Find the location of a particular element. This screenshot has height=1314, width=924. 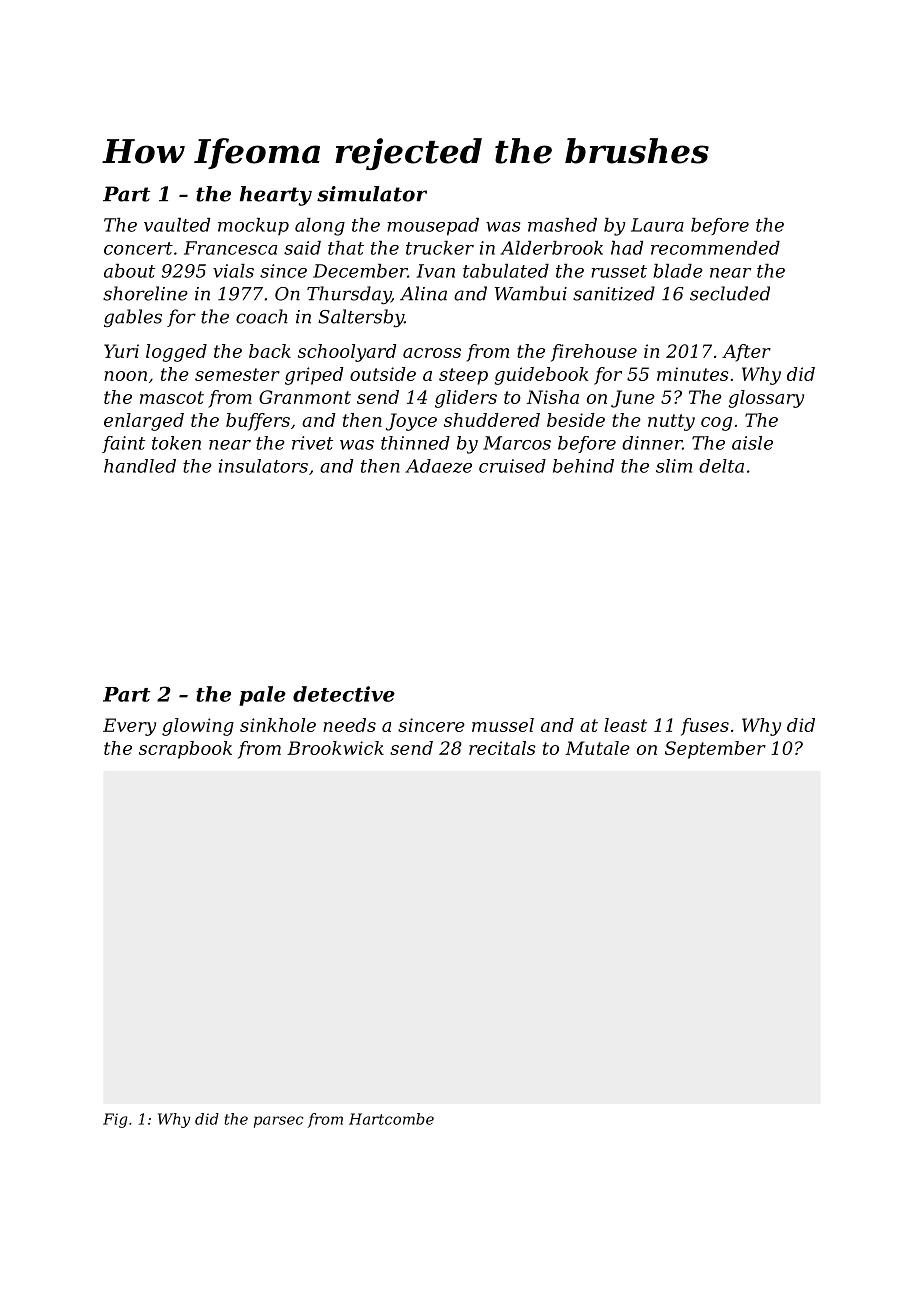

Every is located at coordinates (129, 727).
